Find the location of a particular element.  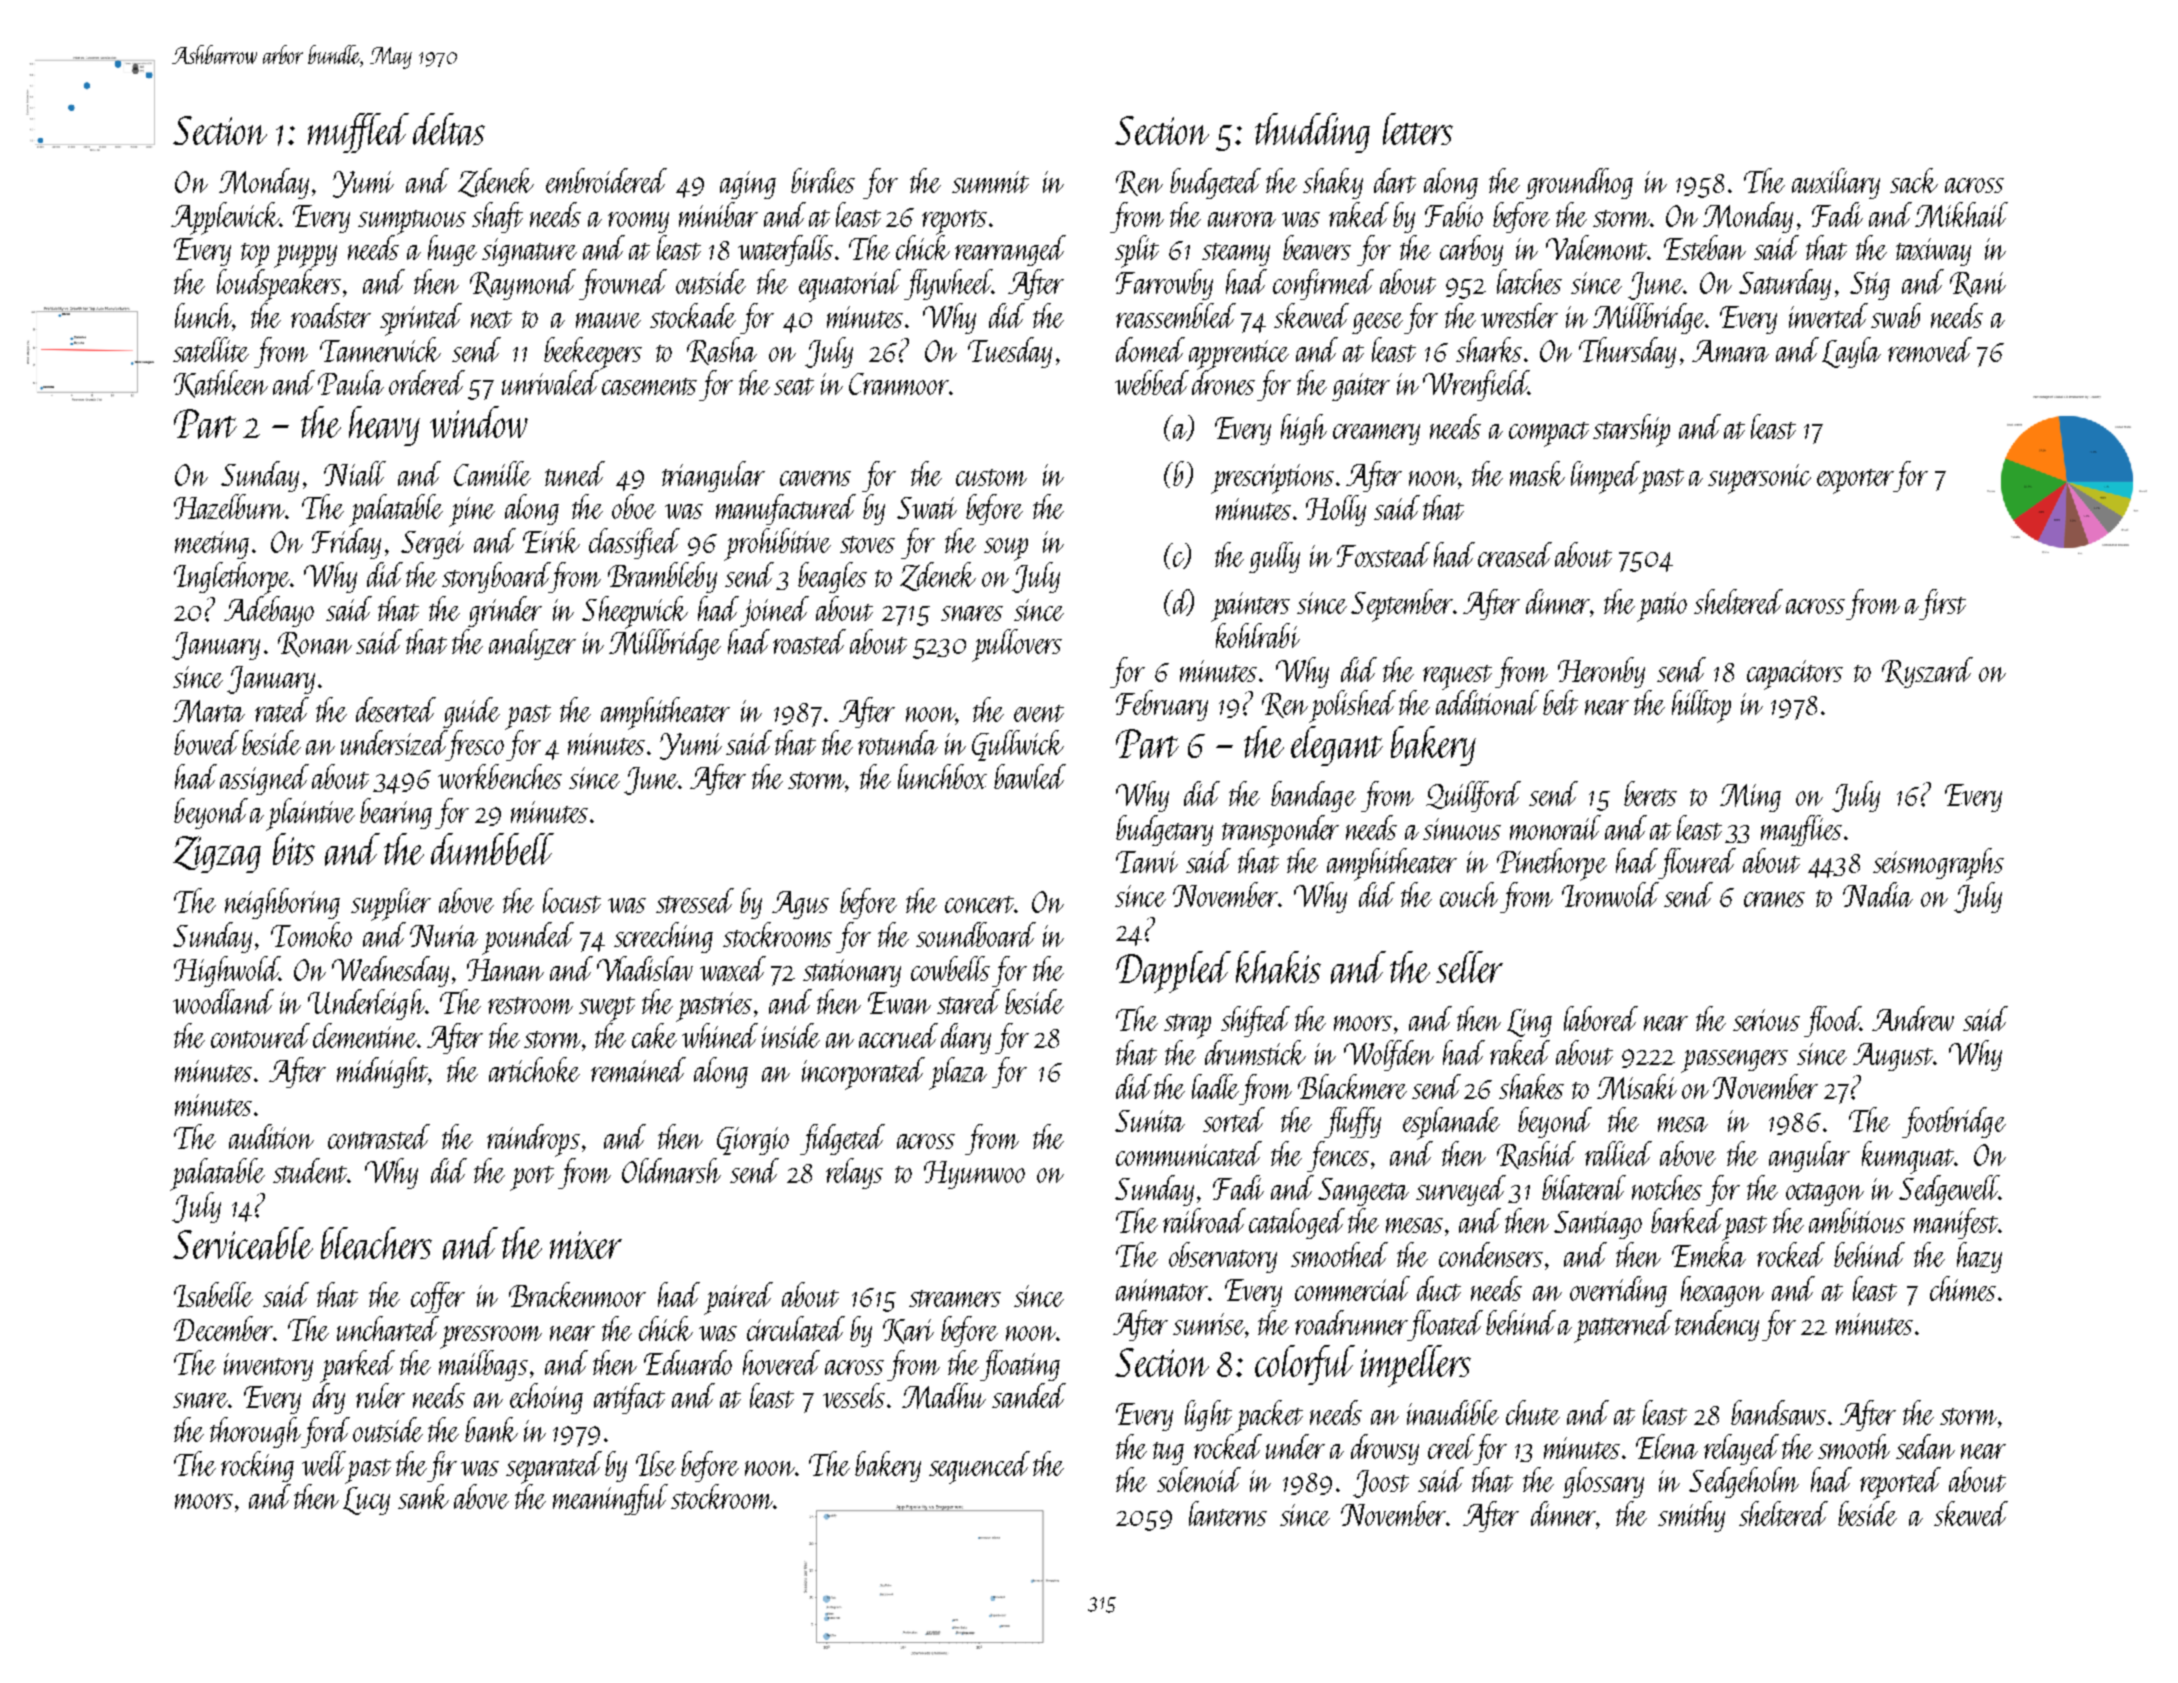

Joost is located at coordinates (1381, 1484).
